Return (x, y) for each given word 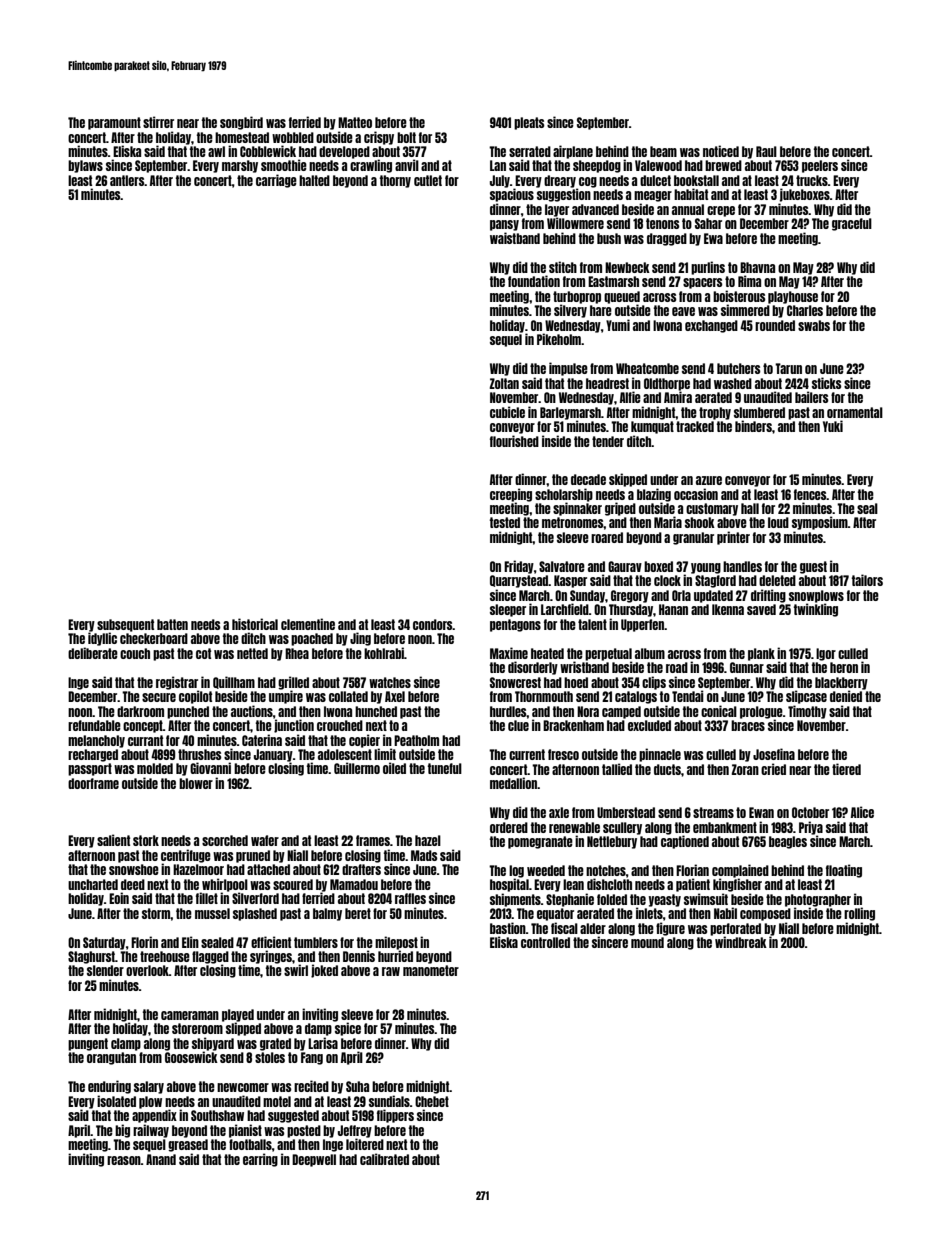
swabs (814, 325)
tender (608, 441)
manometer (431, 970)
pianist (245, 1131)
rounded (775, 325)
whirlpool (225, 885)
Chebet (432, 1101)
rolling (859, 914)
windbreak (741, 942)
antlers (127, 180)
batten (172, 624)
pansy (504, 225)
